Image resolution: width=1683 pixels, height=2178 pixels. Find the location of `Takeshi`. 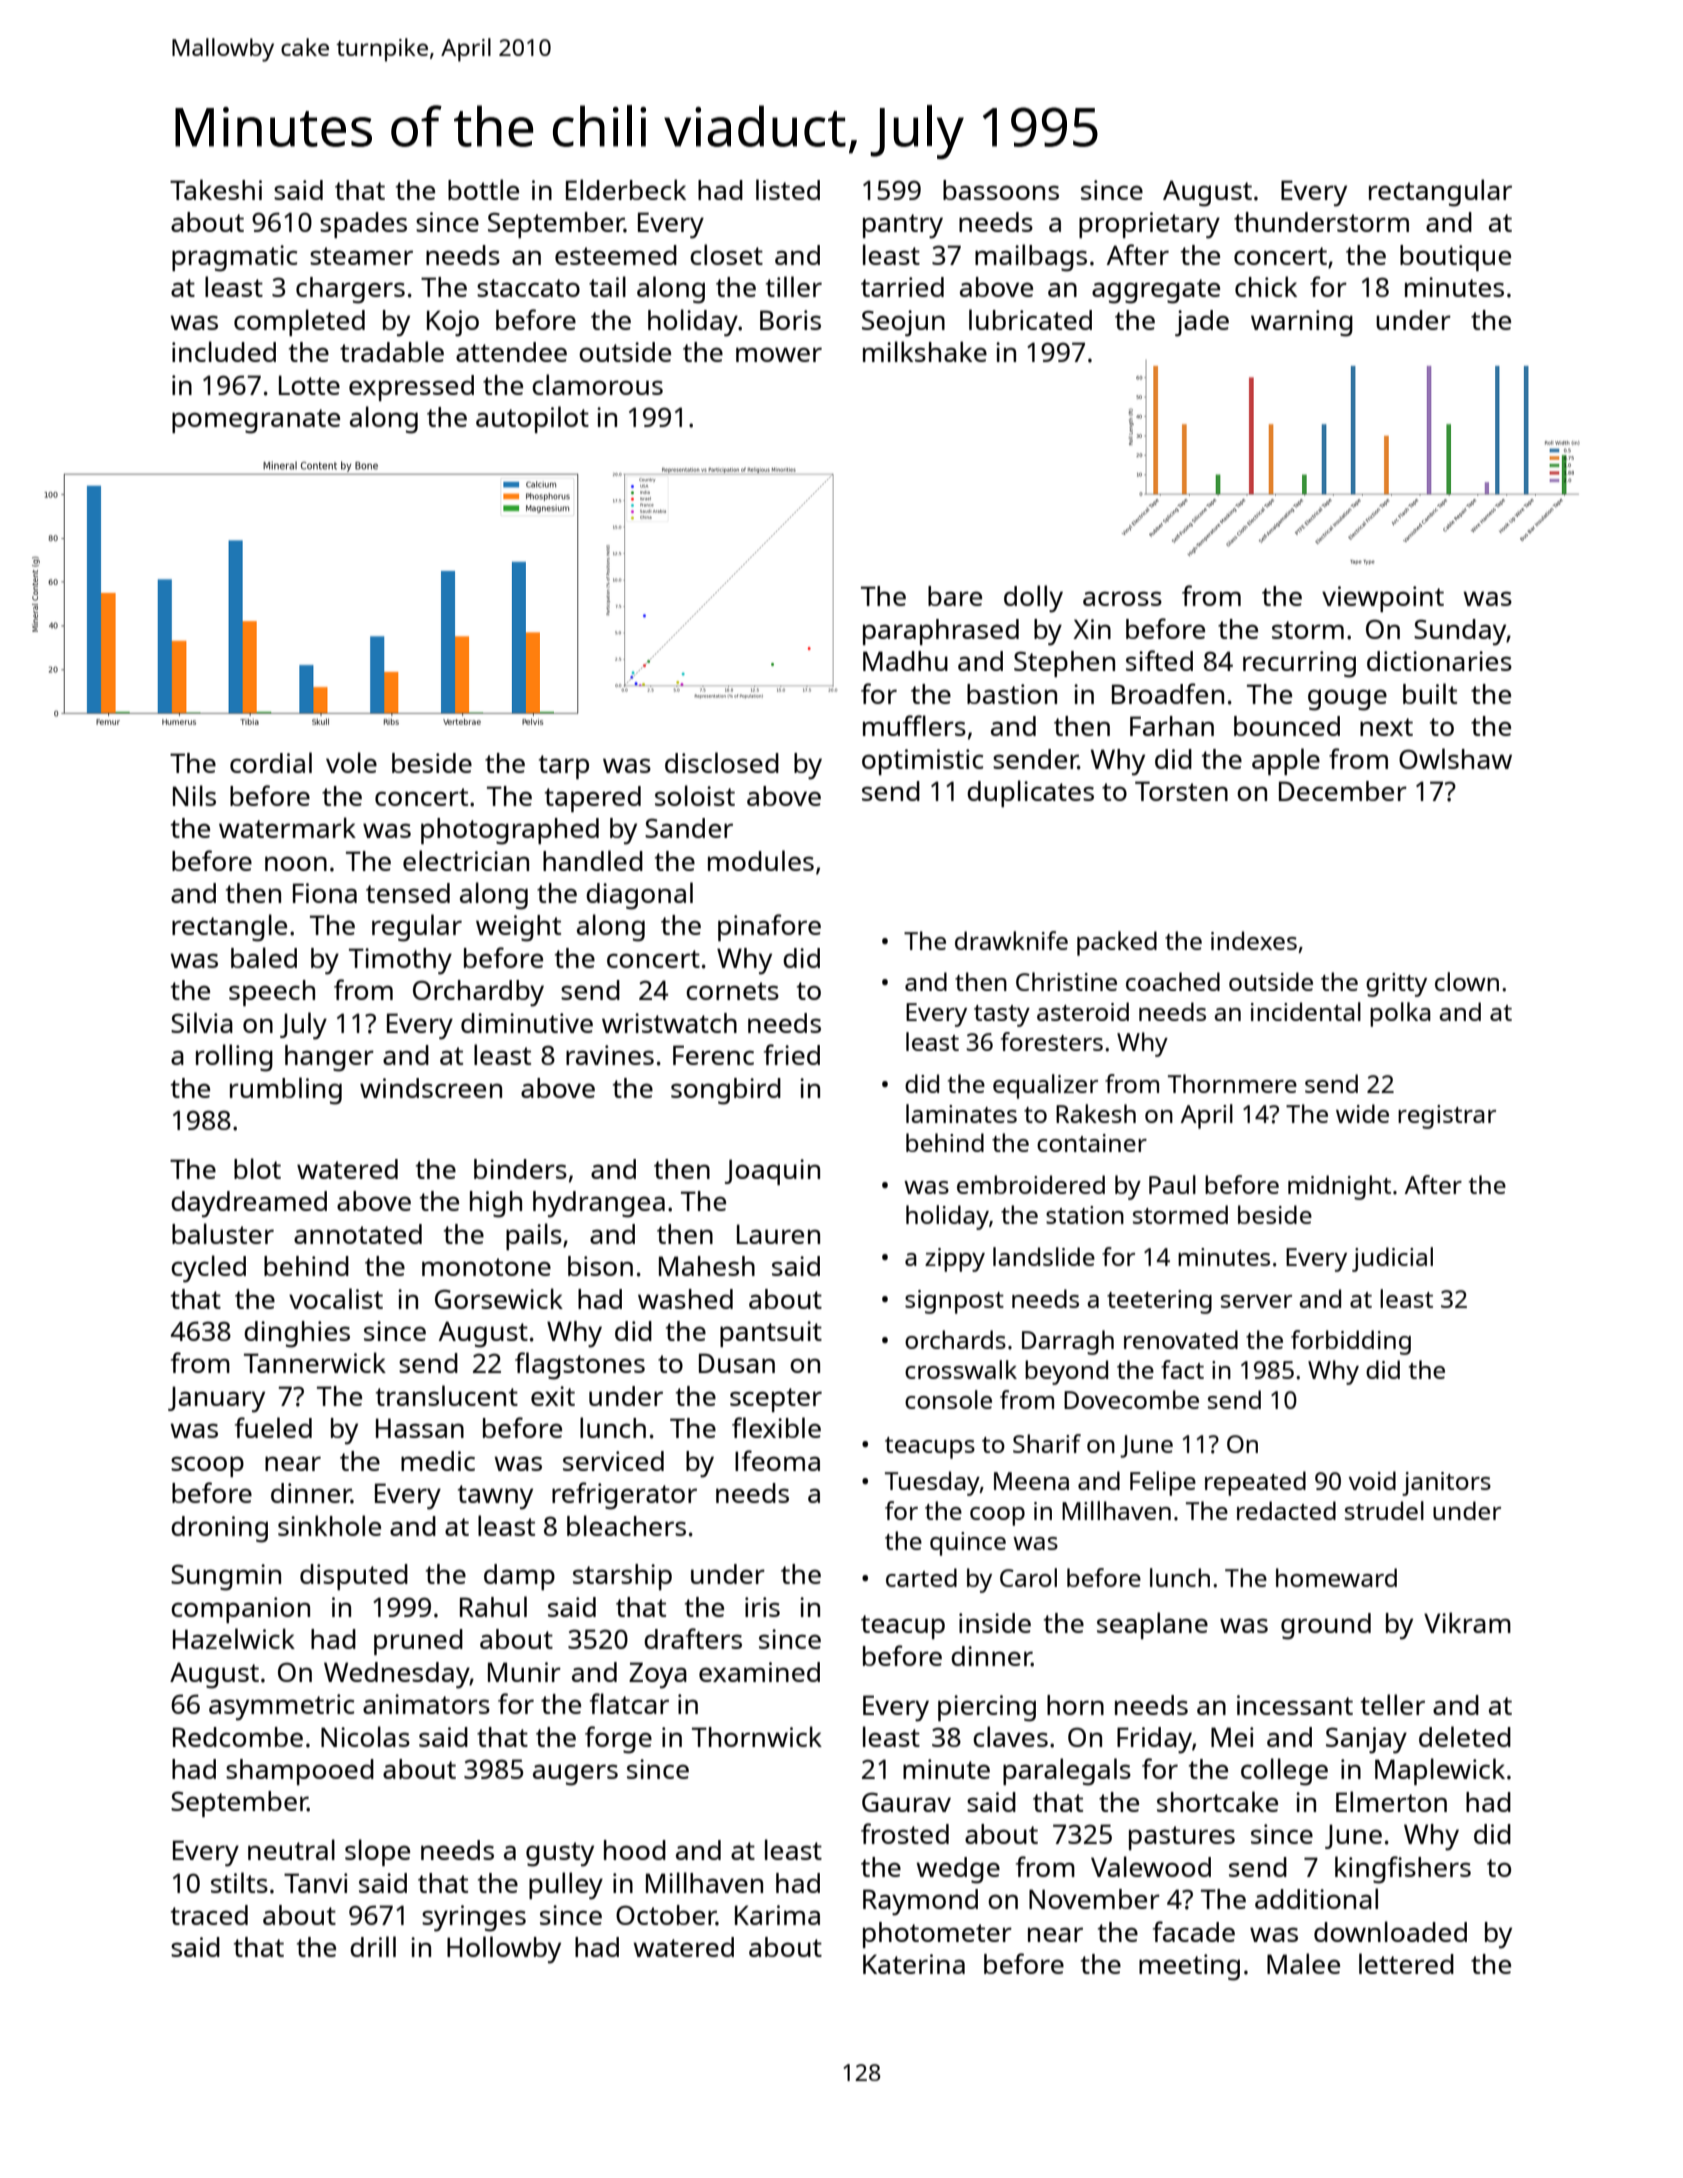

Takeshi is located at coordinates (216, 189).
